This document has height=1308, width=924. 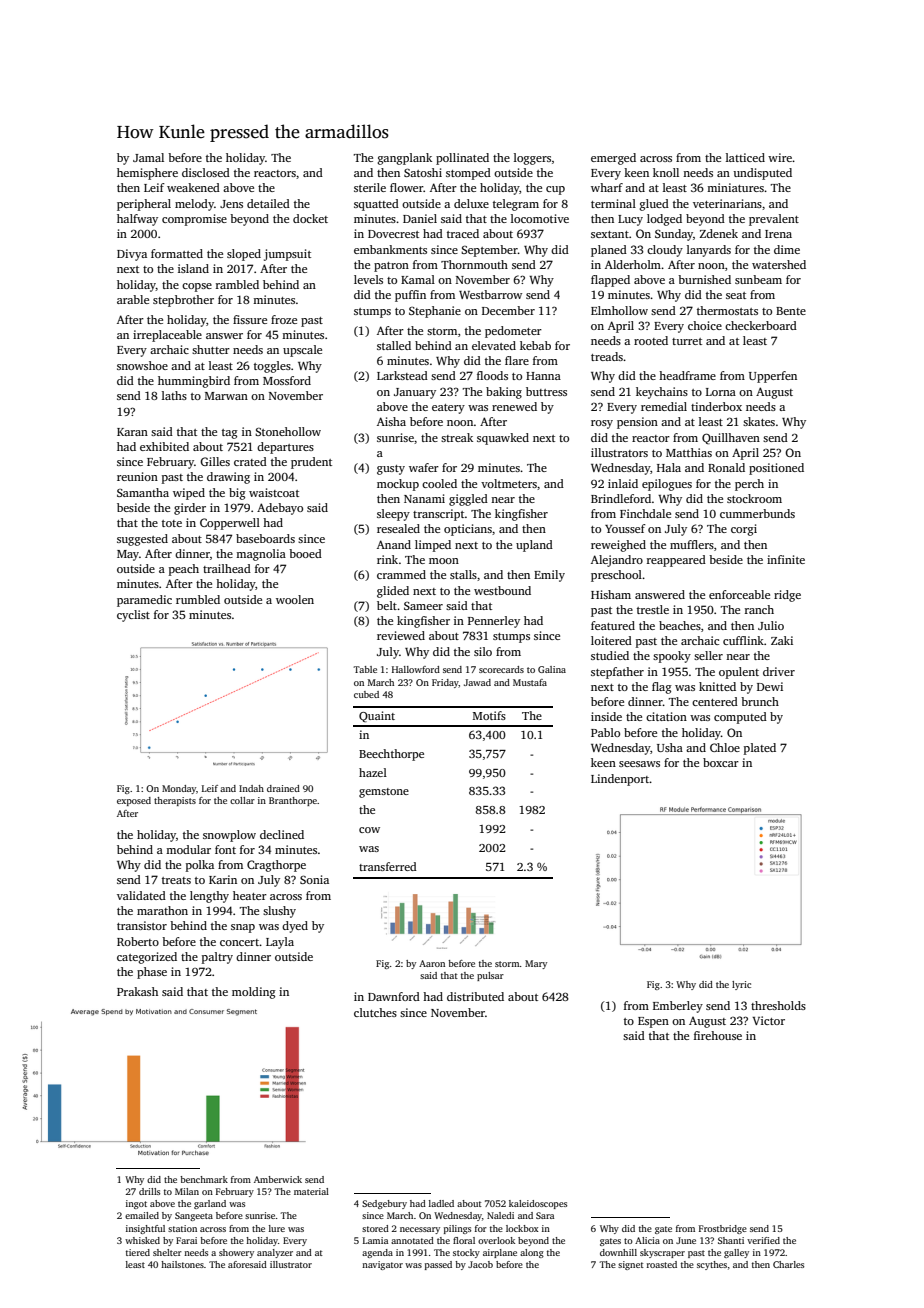 I want to click on downhill, so click(x=618, y=1252).
